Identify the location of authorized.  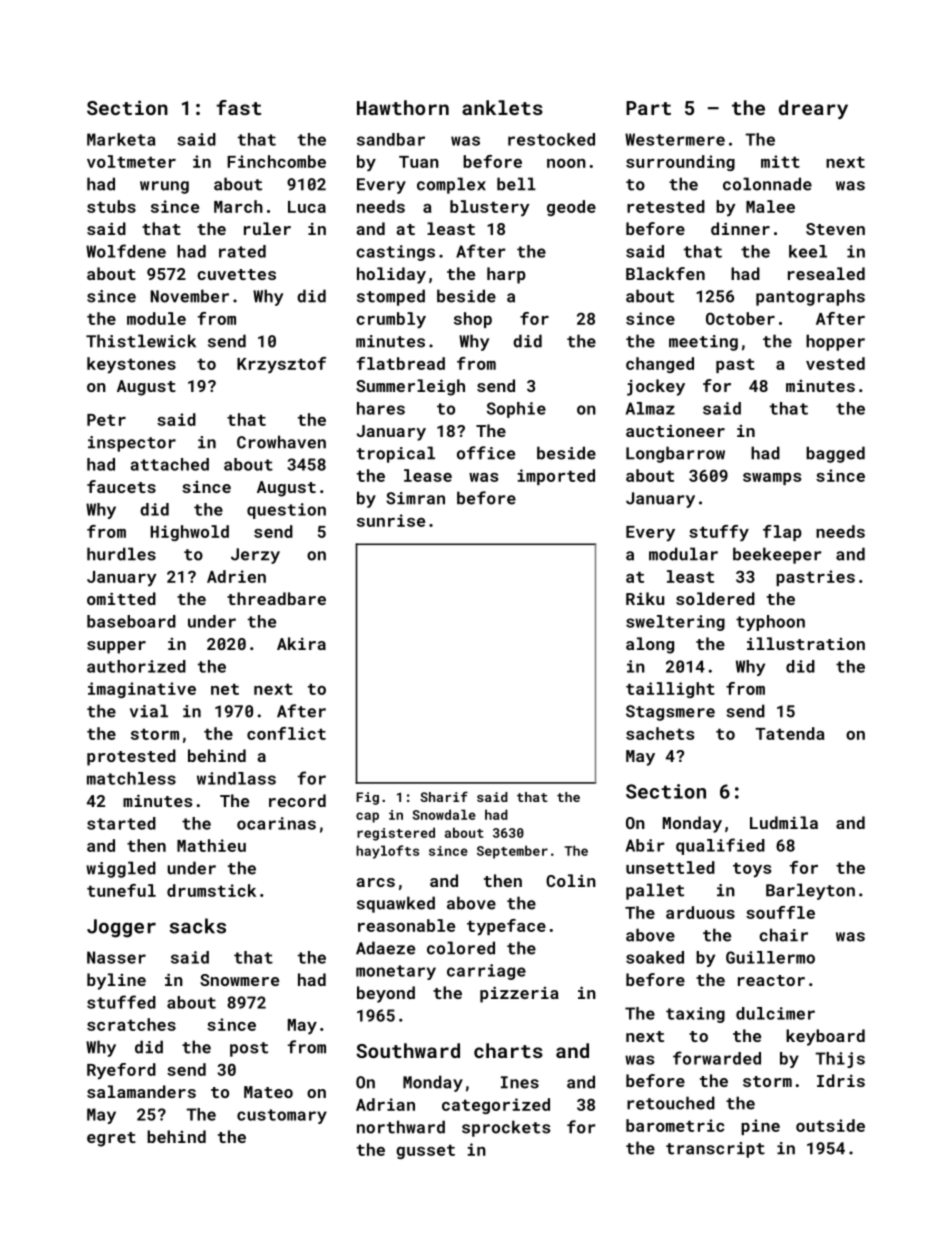
(136, 666).
